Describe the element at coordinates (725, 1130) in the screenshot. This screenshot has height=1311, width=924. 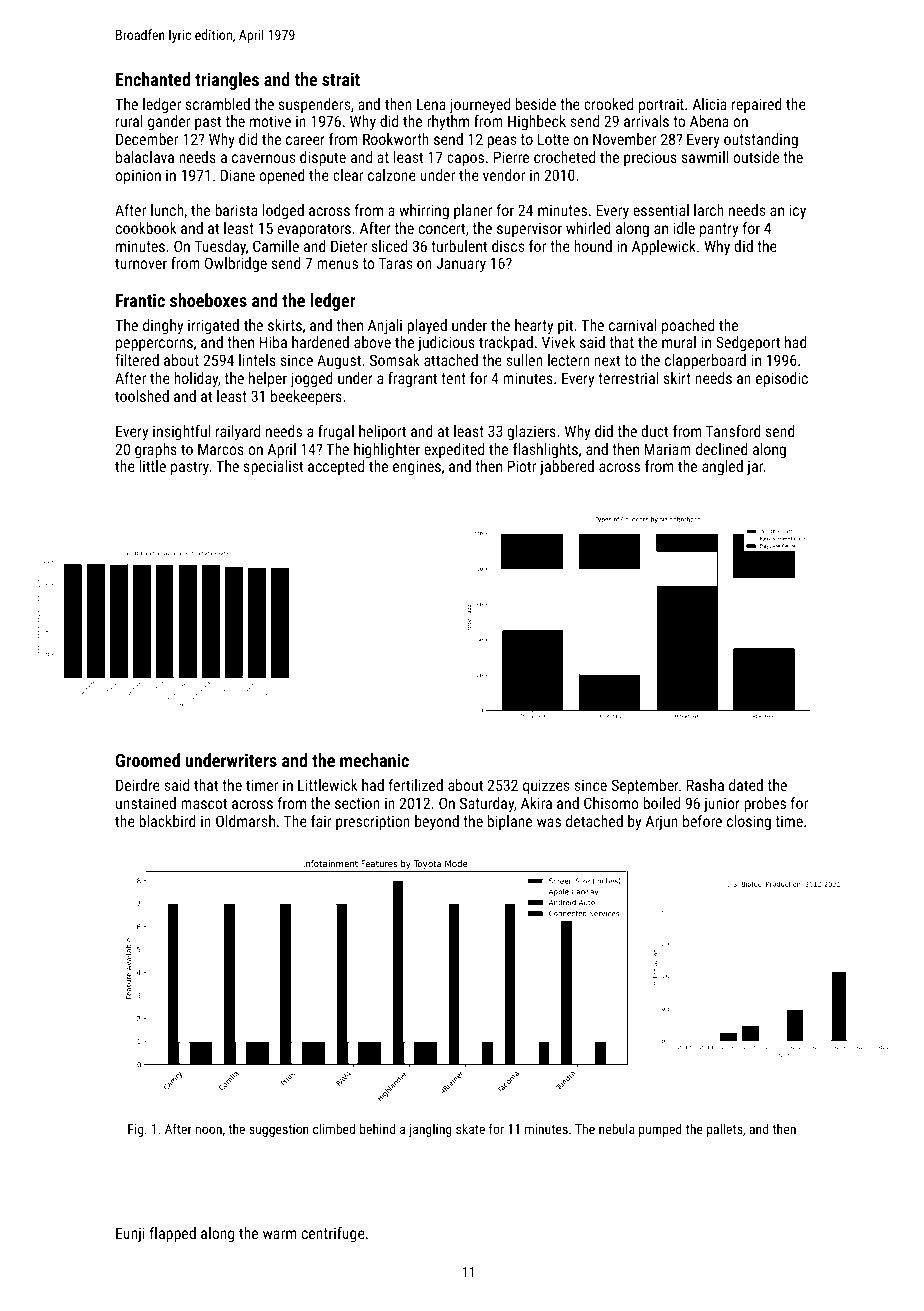
I see `pallets` at that location.
